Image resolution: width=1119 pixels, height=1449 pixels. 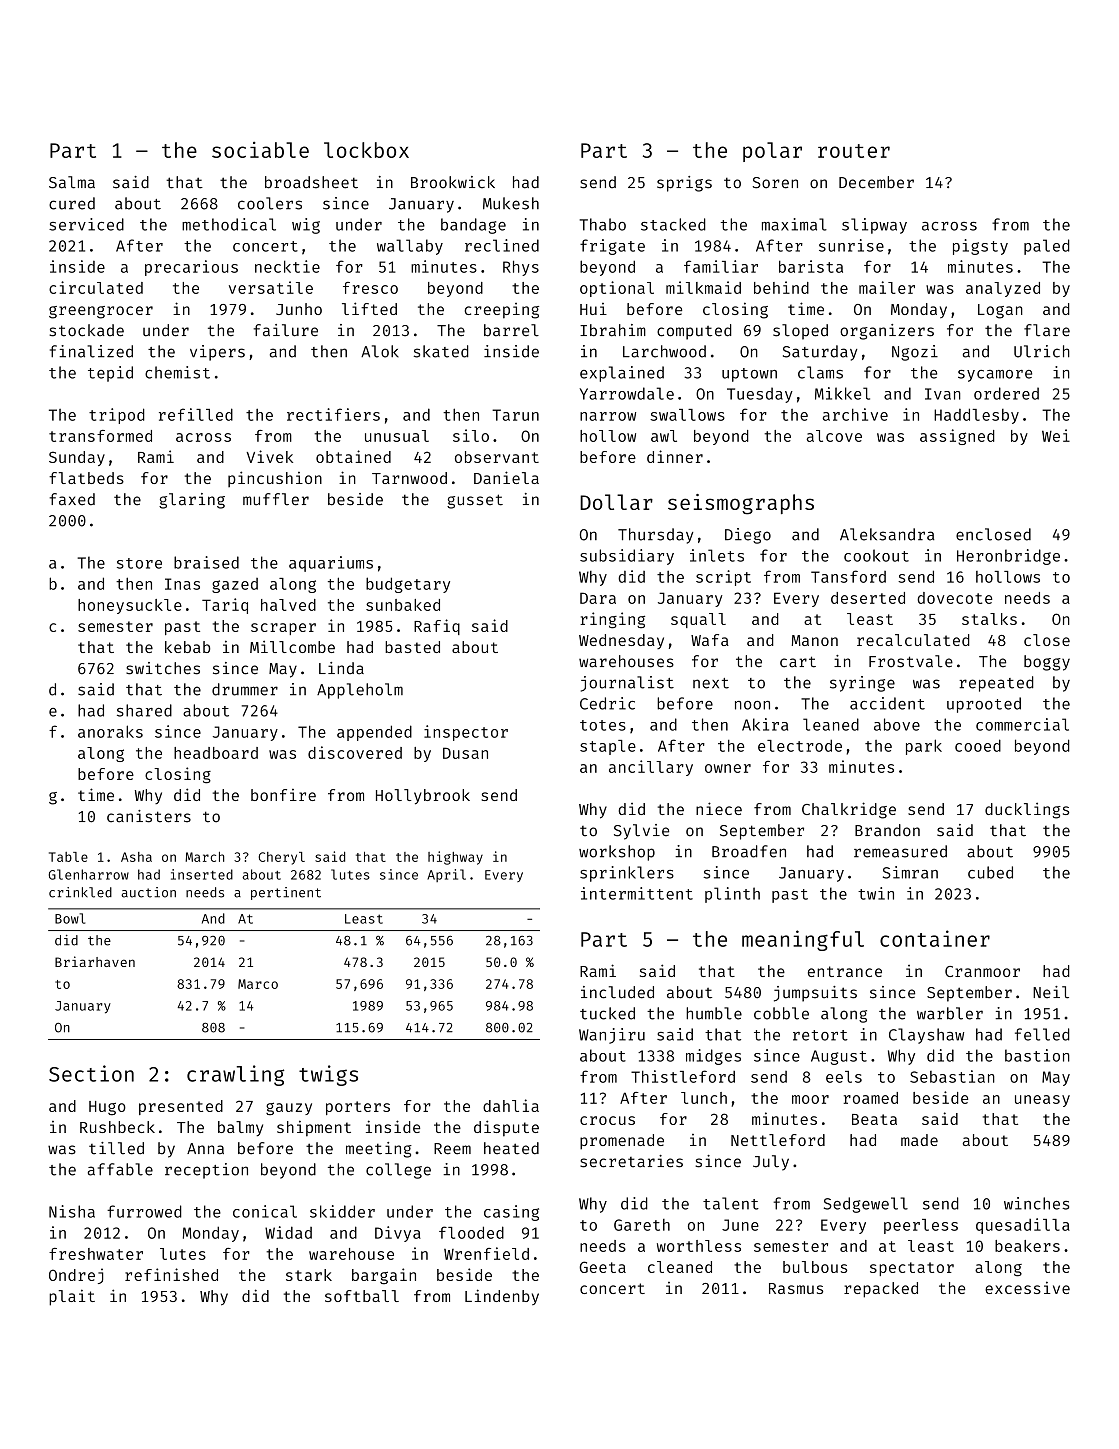 I want to click on mailer, so click(x=887, y=287).
